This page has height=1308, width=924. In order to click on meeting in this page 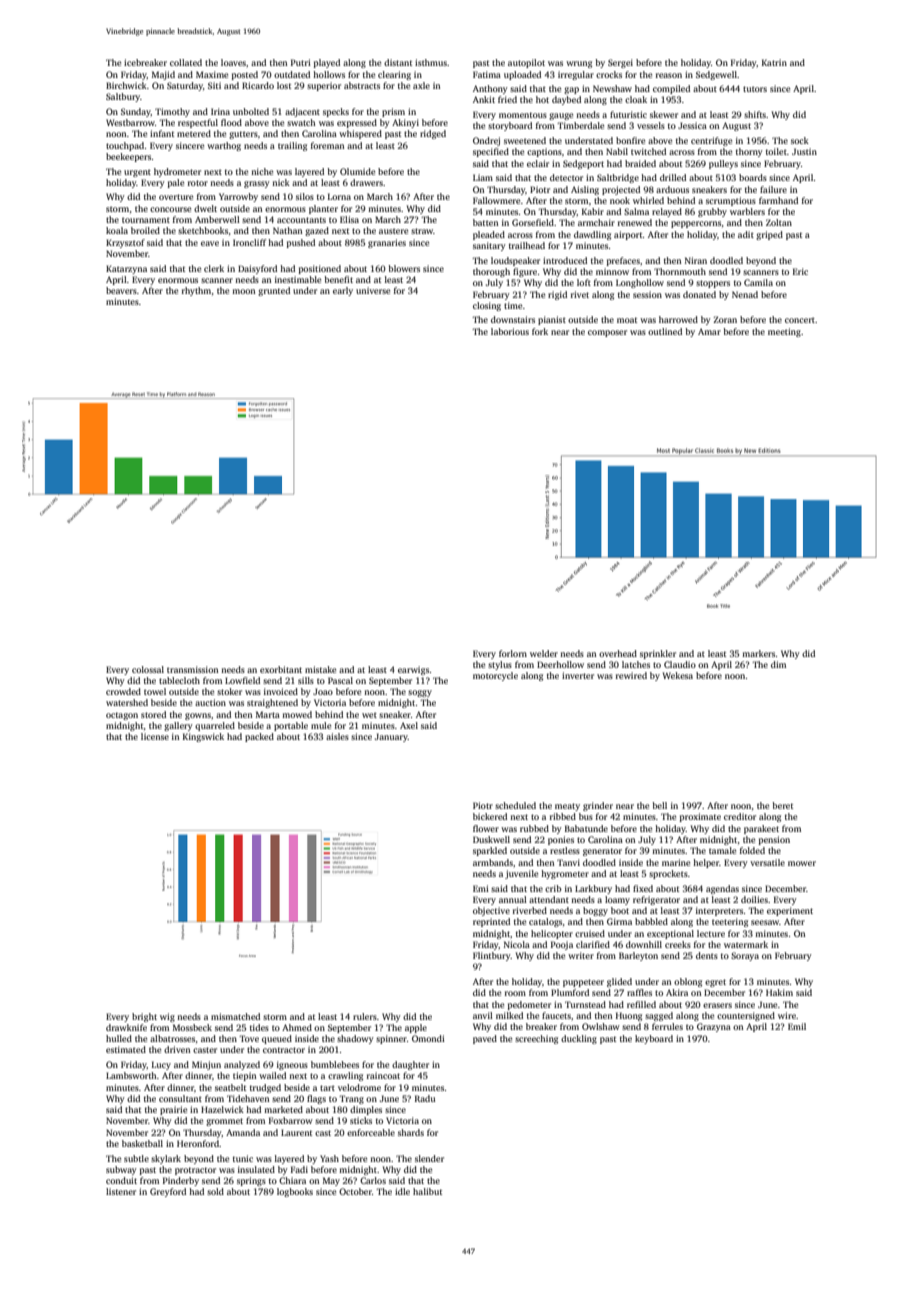, I will do `click(784, 332)`.
